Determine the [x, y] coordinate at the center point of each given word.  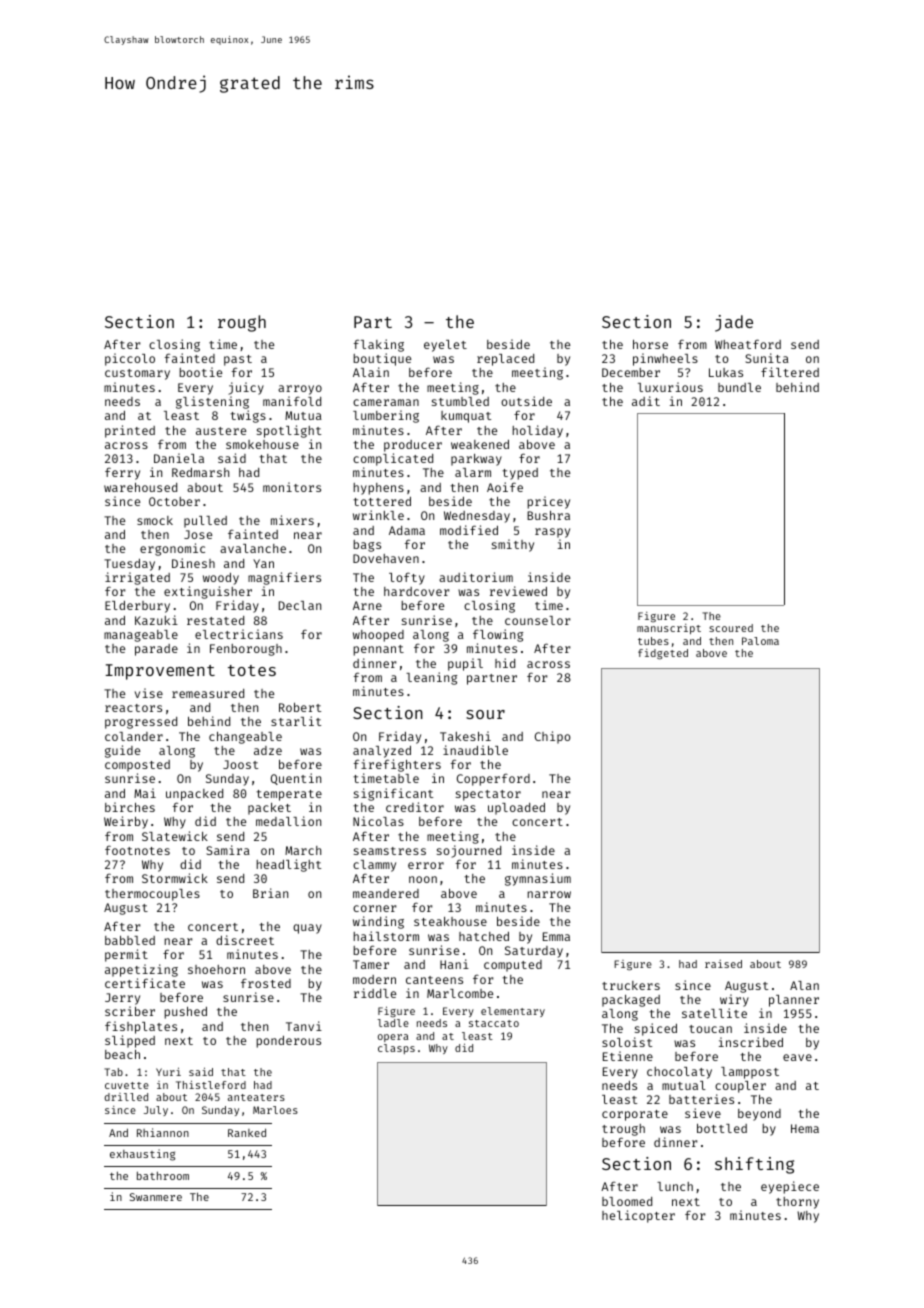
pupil [465, 664]
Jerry [122, 999]
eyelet [445, 346]
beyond [759, 1115]
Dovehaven [386, 558]
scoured [731, 628]
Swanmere [156, 1197]
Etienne [628, 1056]
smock [155, 520]
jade [734, 323]
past [238, 360]
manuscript [669, 629]
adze [268, 750]
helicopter [638, 1216]
